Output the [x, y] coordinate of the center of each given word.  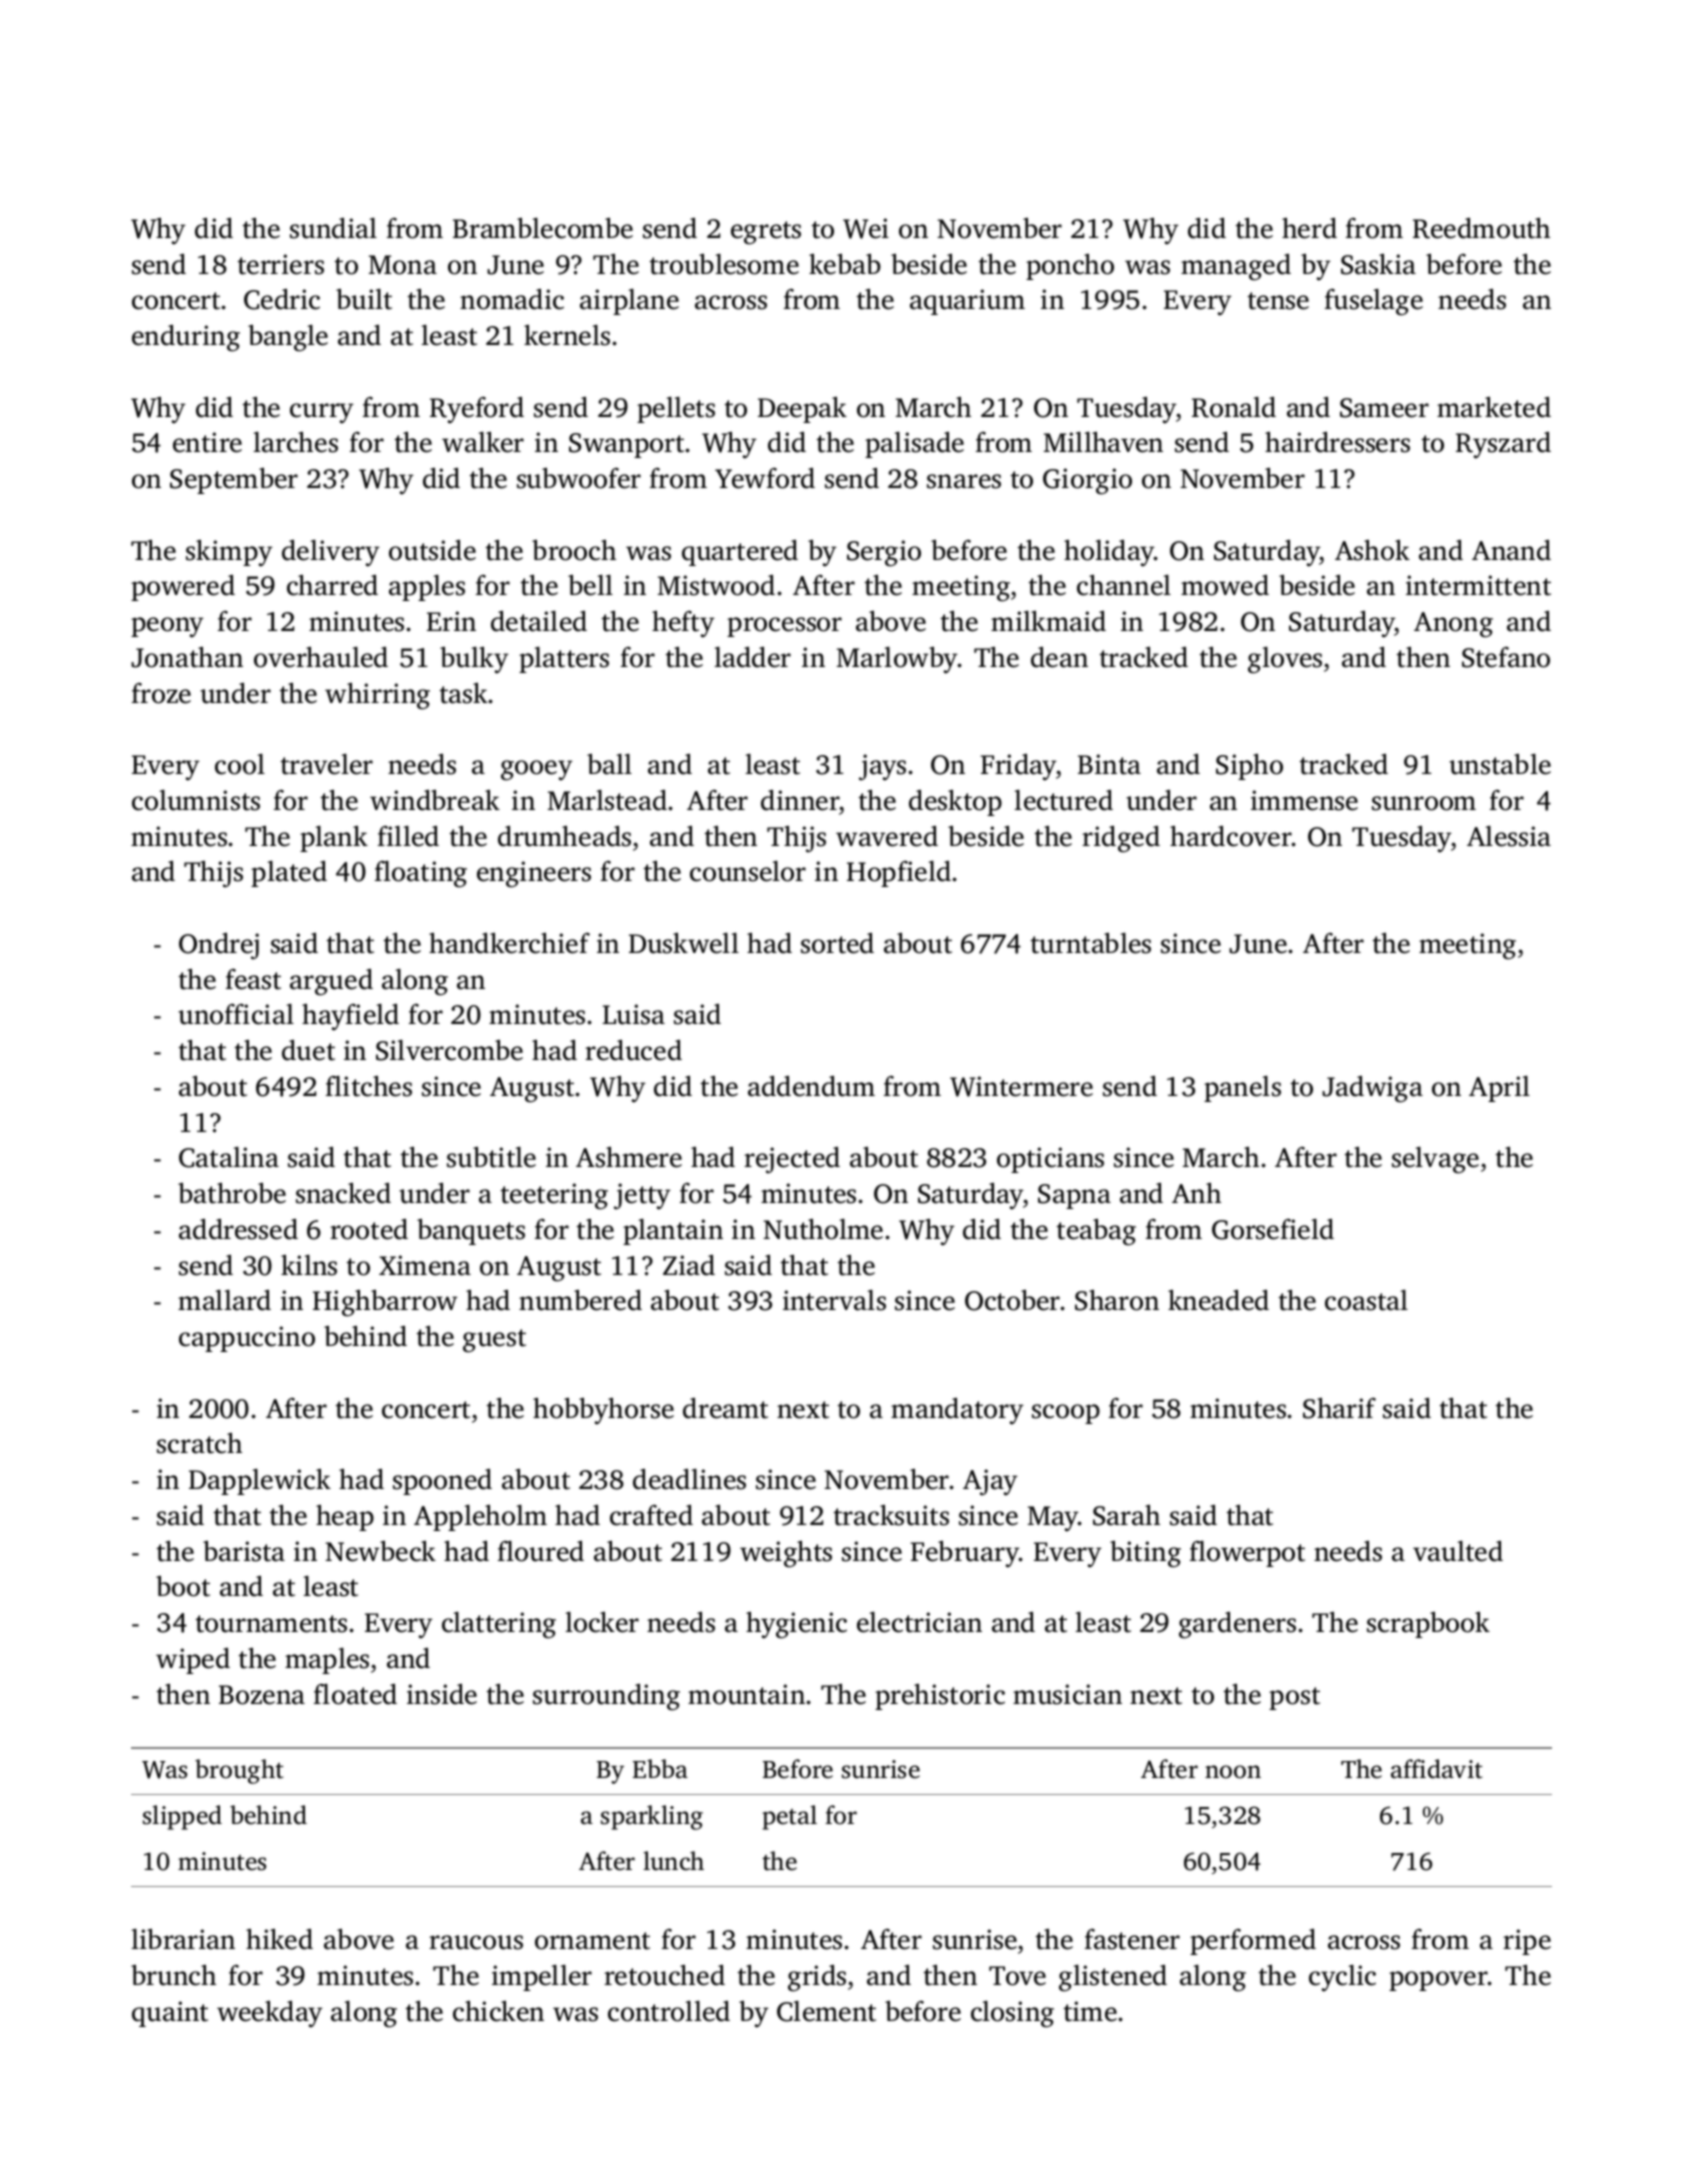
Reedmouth [1481, 228]
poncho [1070, 266]
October [1013, 1300]
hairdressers [1337, 442]
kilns [309, 1265]
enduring [186, 338]
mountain [746, 1694]
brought [239, 1771]
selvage [1435, 1160]
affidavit [1436, 1769]
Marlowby [897, 660]
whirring [377, 696]
